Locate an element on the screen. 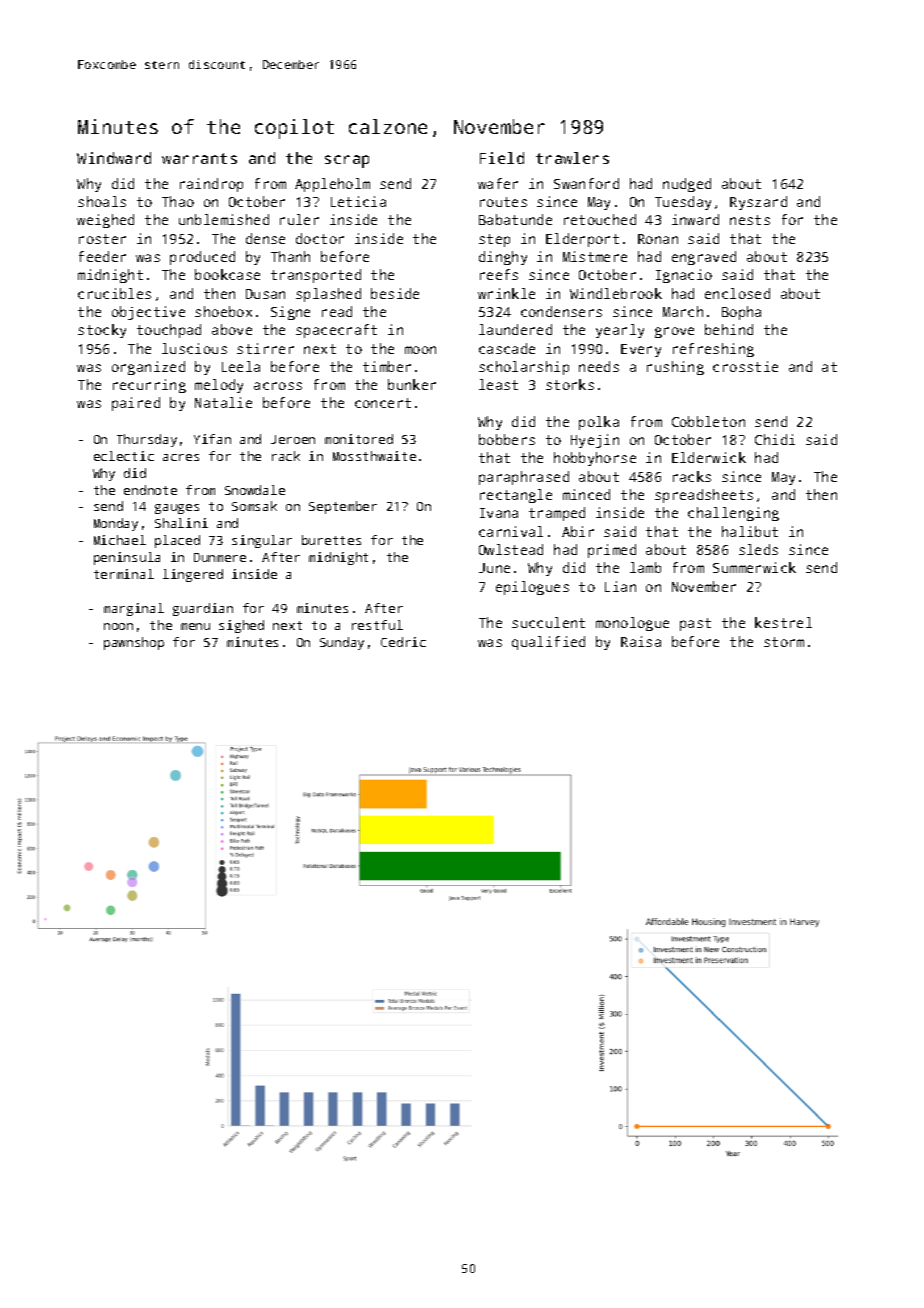 The height and width of the screenshot is (1308, 924). Appleholm is located at coordinates (332, 185).
